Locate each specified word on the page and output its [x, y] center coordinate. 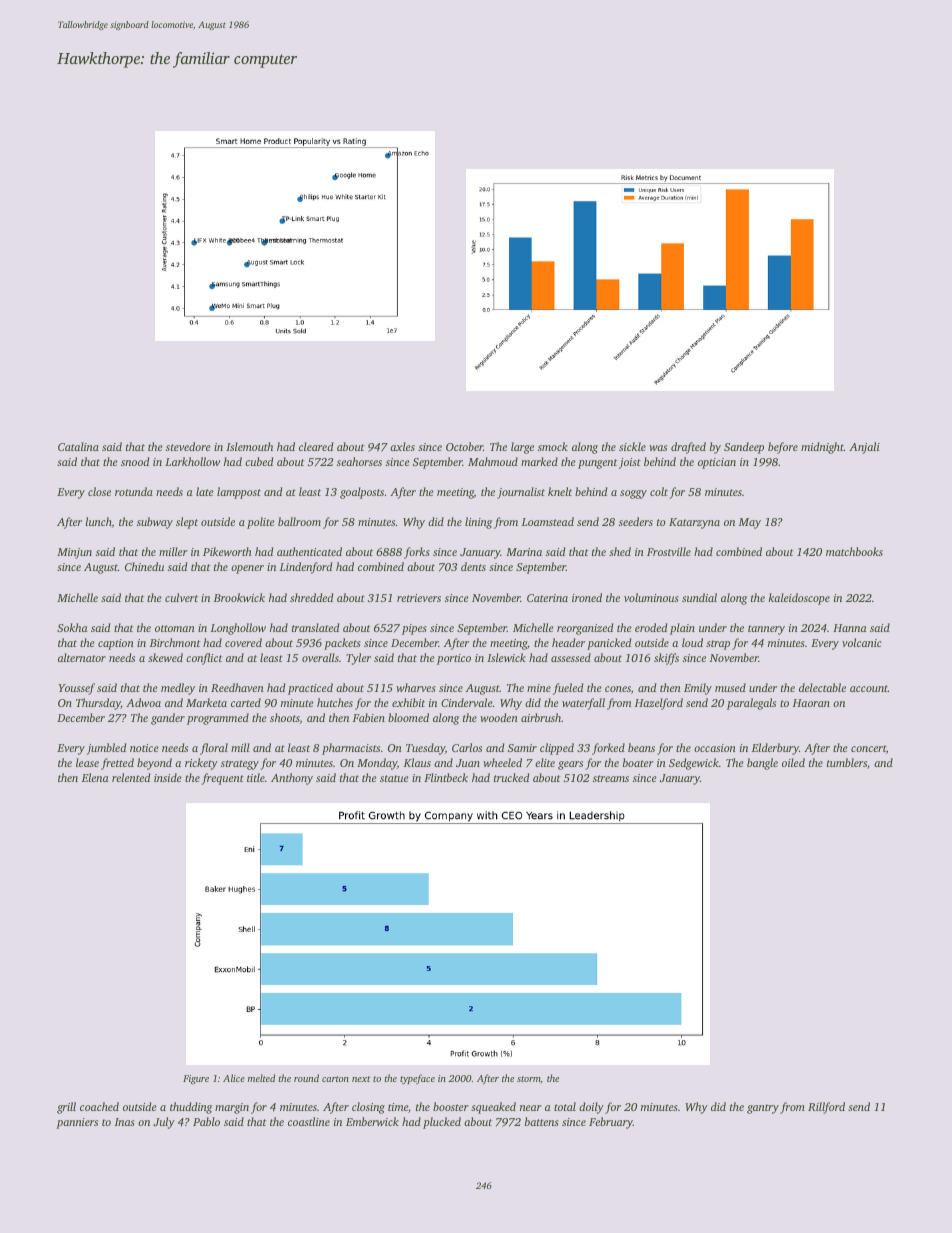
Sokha [72, 627]
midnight [822, 448]
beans [641, 747]
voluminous [651, 597]
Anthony [292, 779]
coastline [309, 1121]
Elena [95, 777]
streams [611, 778]
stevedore [188, 446]
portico [454, 659]
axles [402, 446]
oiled [793, 762]
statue [394, 778]
